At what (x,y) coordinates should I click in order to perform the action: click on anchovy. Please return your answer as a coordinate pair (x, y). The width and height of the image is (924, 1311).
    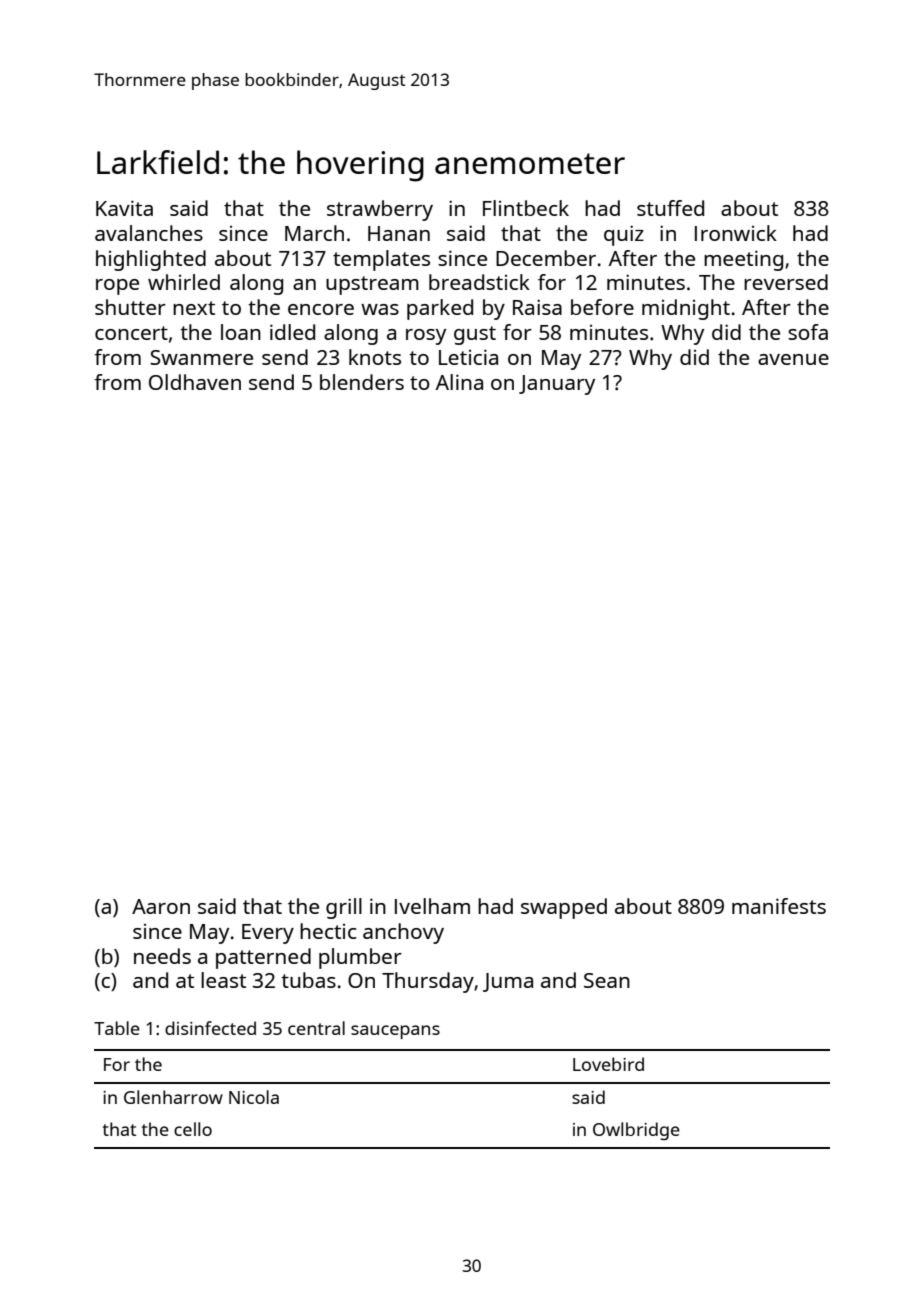
    Looking at the image, I should click on (403, 933).
